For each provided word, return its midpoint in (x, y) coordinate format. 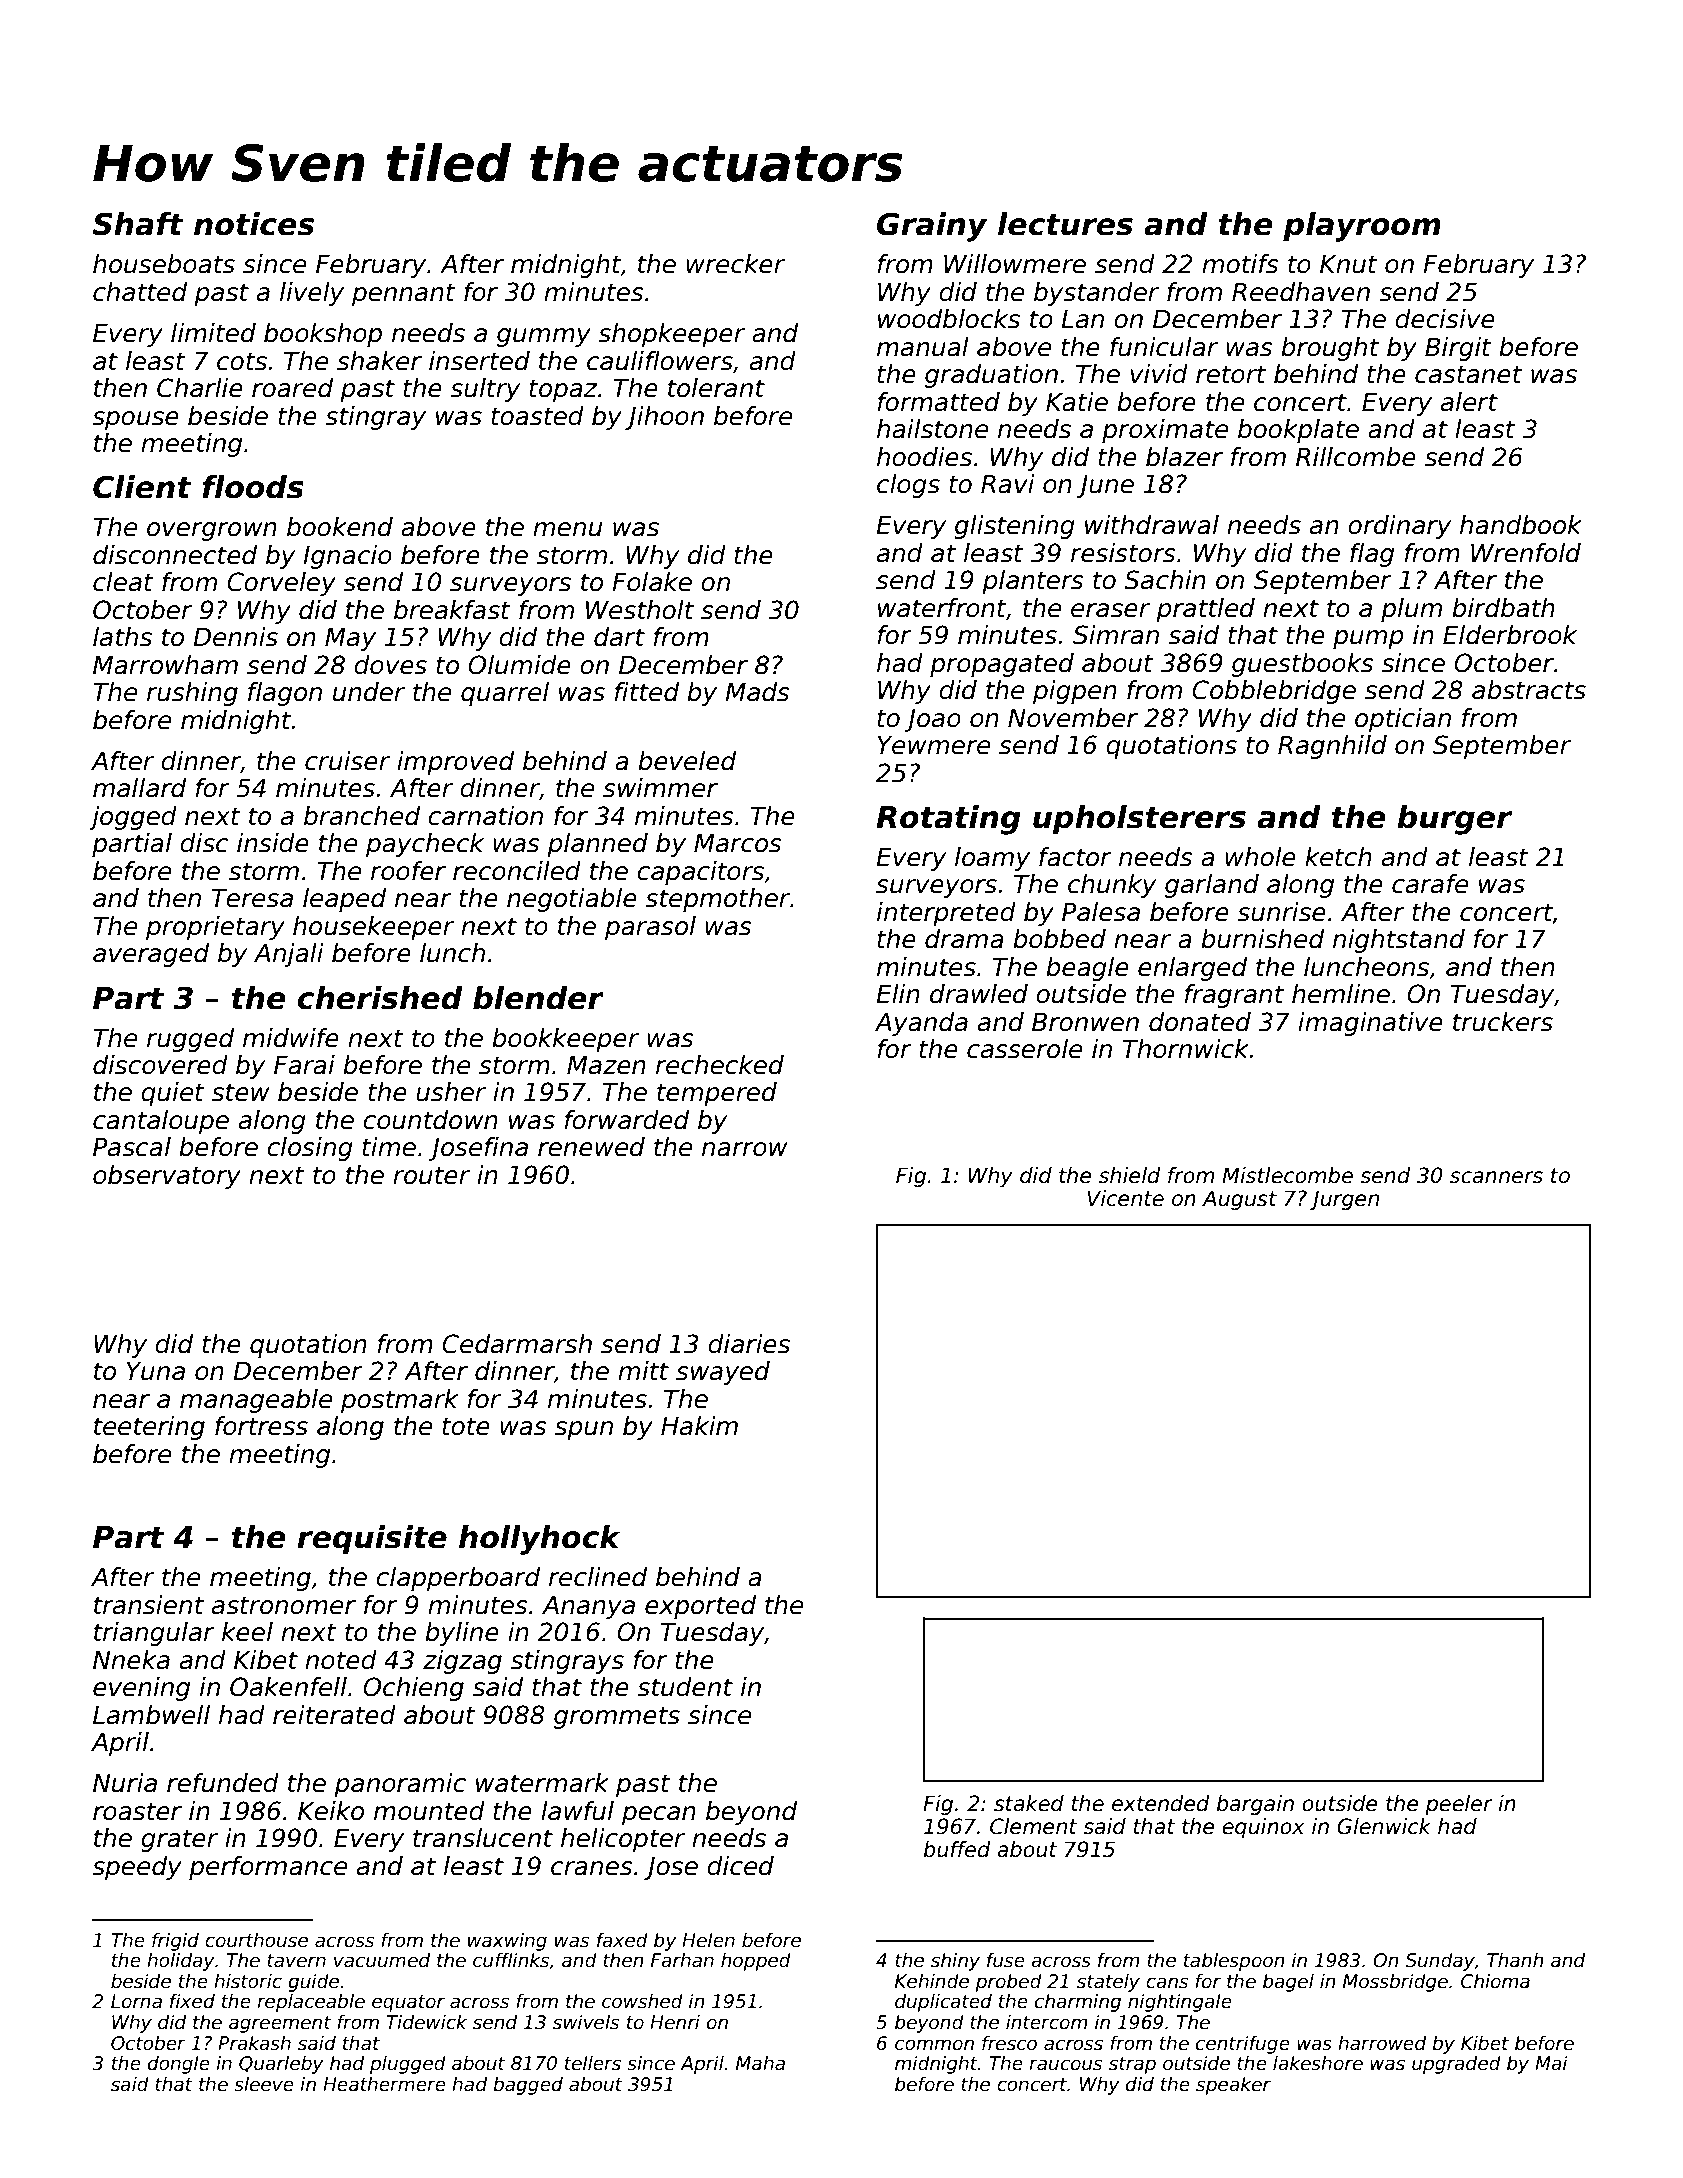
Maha (760, 2063)
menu (567, 529)
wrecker (735, 264)
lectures (1065, 224)
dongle (179, 2065)
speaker (1233, 2086)
